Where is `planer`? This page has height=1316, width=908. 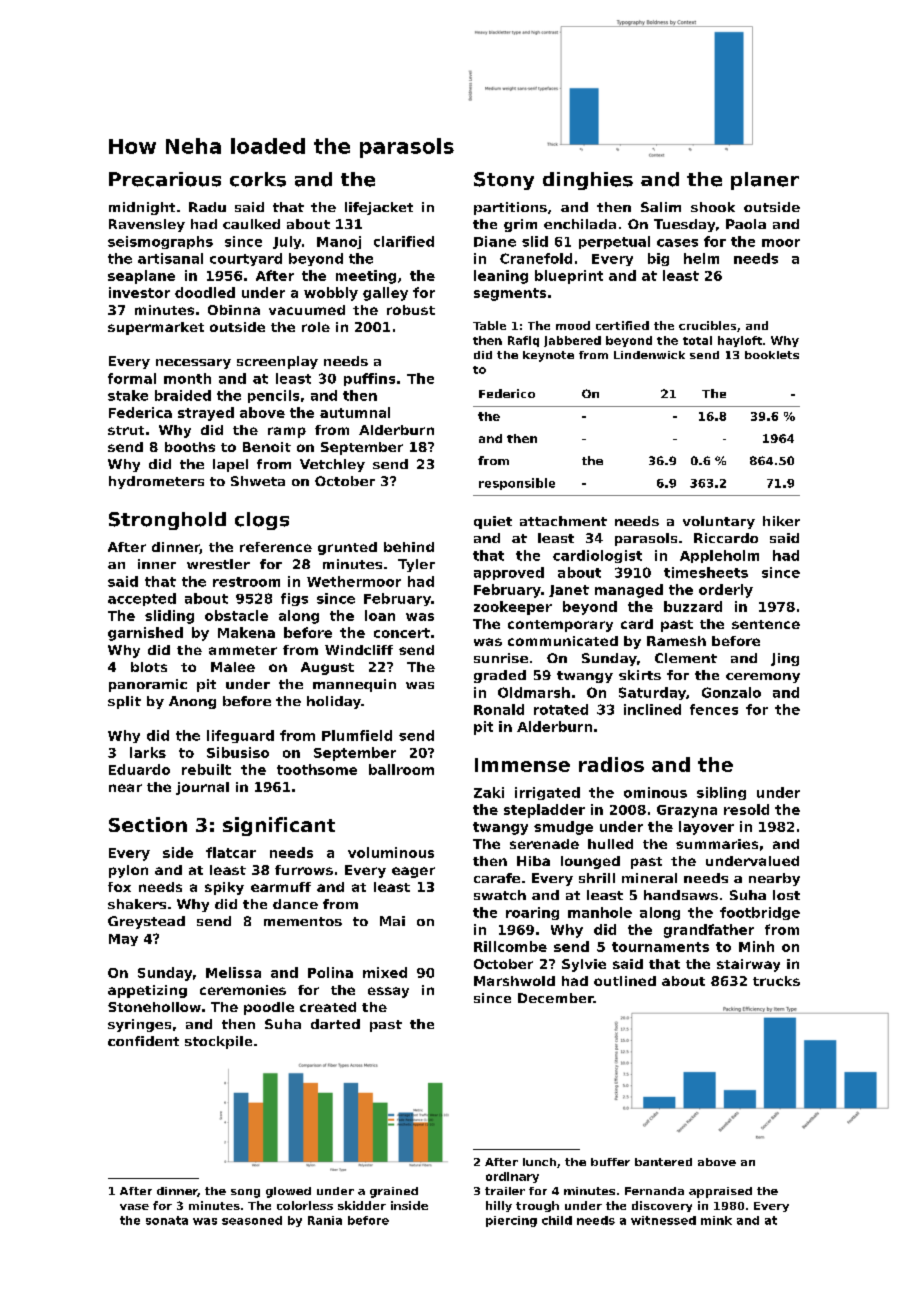
planer is located at coordinates (765, 181).
